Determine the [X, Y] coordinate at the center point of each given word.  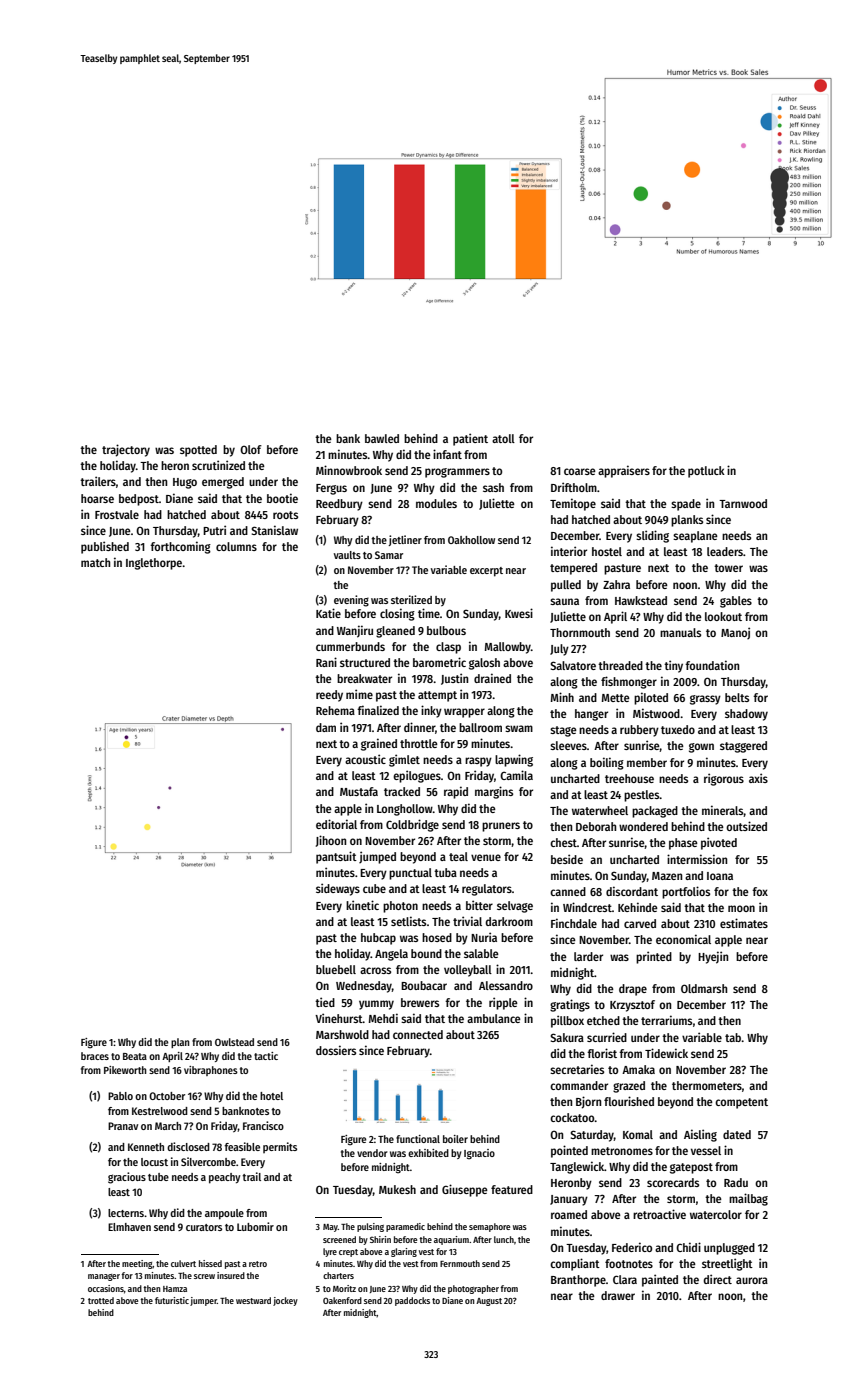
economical [683, 939]
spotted [198, 451]
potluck [706, 472]
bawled [382, 438]
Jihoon [331, 841]
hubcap [378, 939]
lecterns [126, 1213]
